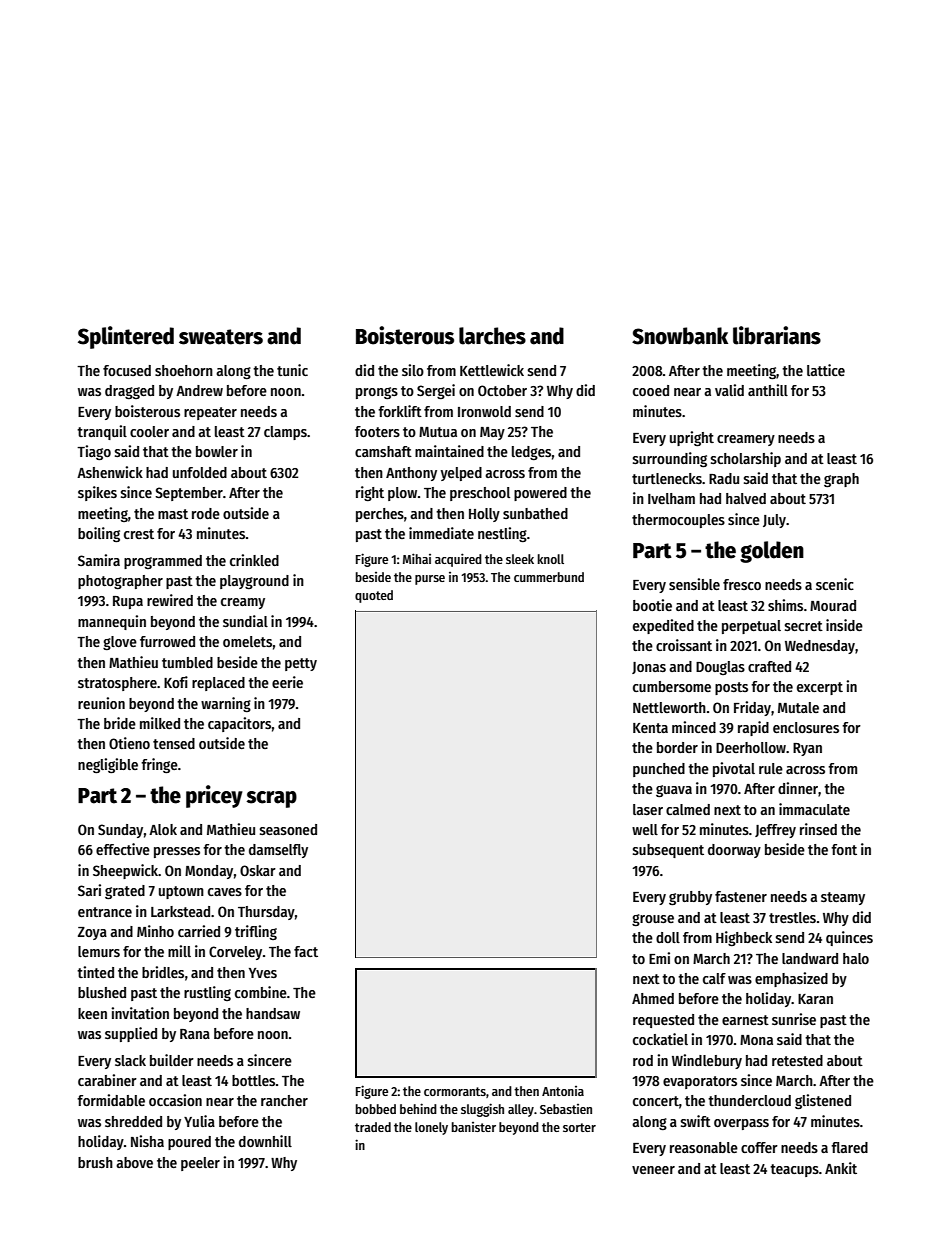 The width and height of the screenshot is (952, 1233). What do you see at coordinates (273, 1013) in the screenshot?
I see `handsaw` at bounding box center [273, 1013].
